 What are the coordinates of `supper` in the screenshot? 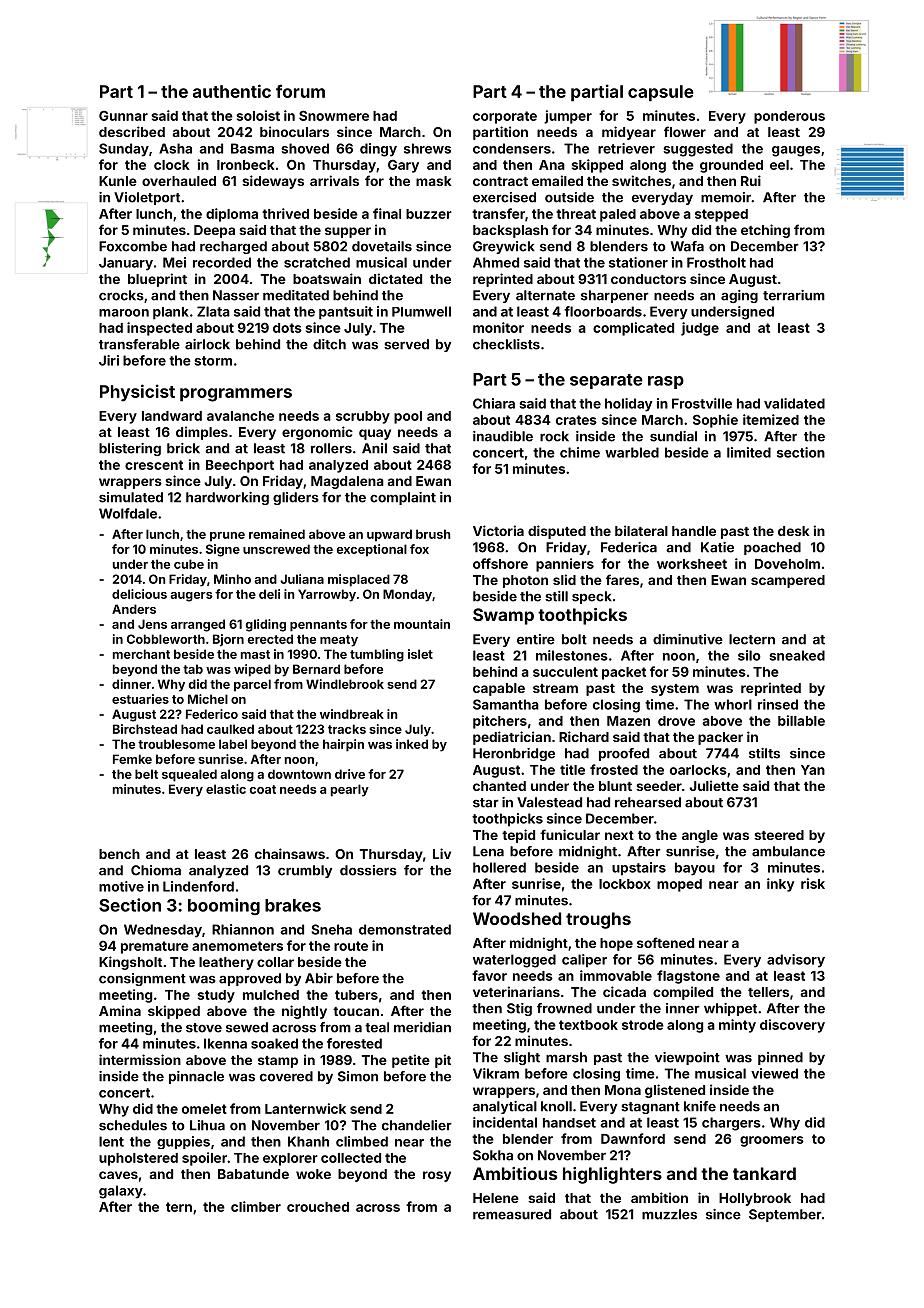 It's located at (348, 232).
